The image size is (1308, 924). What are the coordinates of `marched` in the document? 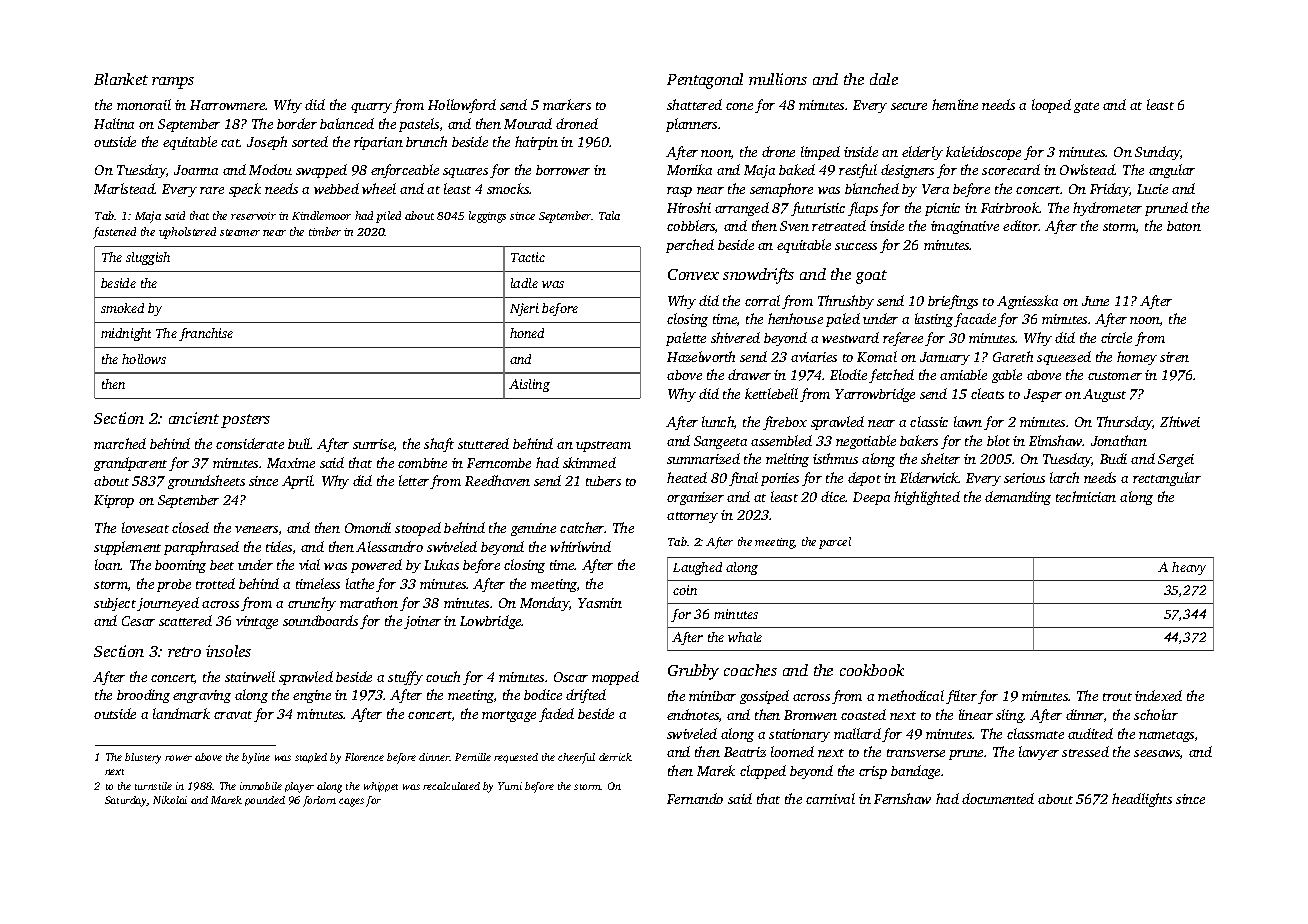 It's located at (120, 443).
